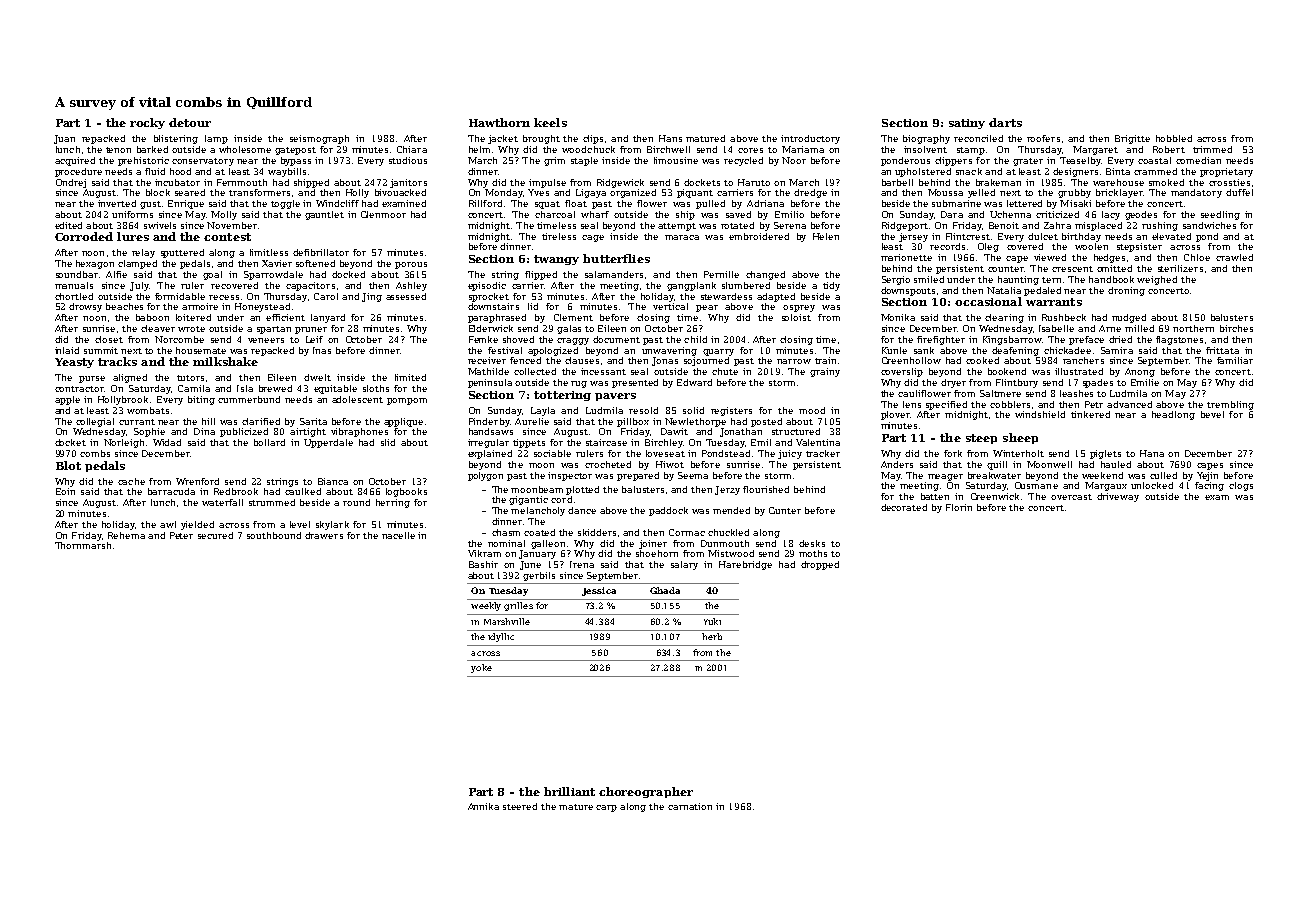  I want to click on Annika, so click(483, 806).
